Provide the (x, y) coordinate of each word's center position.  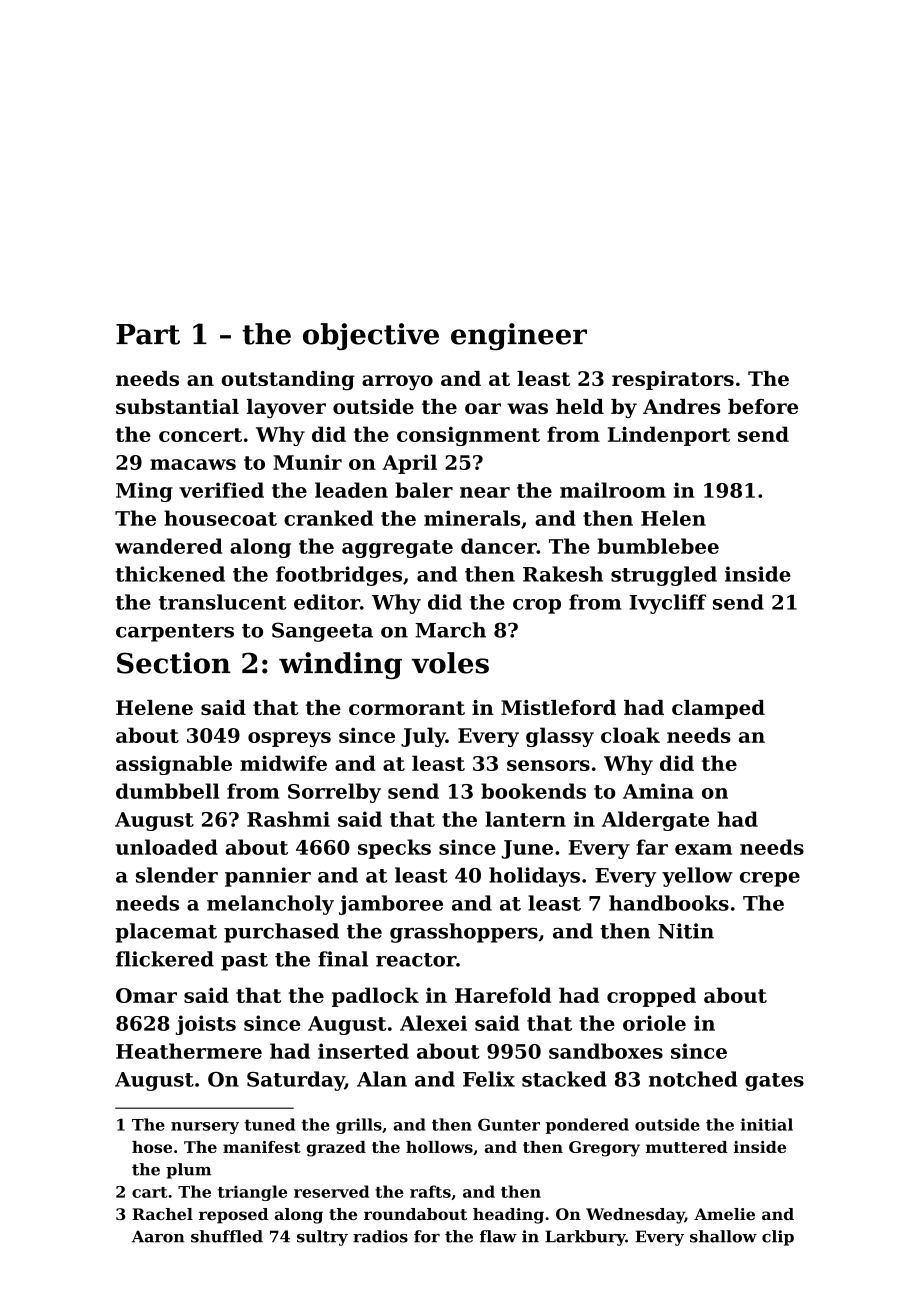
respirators (673, 380)
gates (774, 1082)
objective (371, 336)
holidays (534, 877)
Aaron (158, 1236)
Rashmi (288, 819)
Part (148, 334)
